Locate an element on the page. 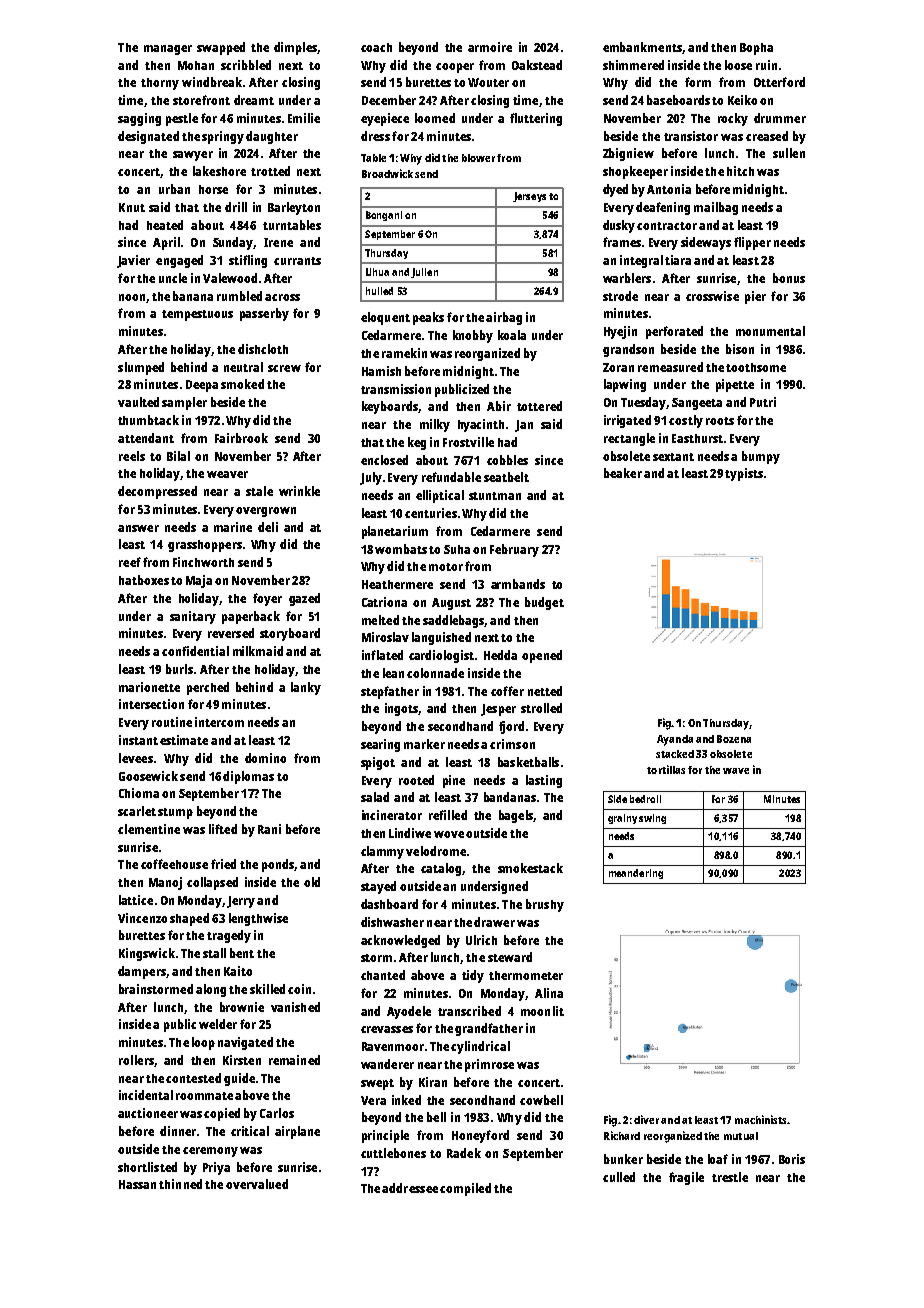 This page has width=924, height=1308. transistor is located at coordinates (691, 136).
